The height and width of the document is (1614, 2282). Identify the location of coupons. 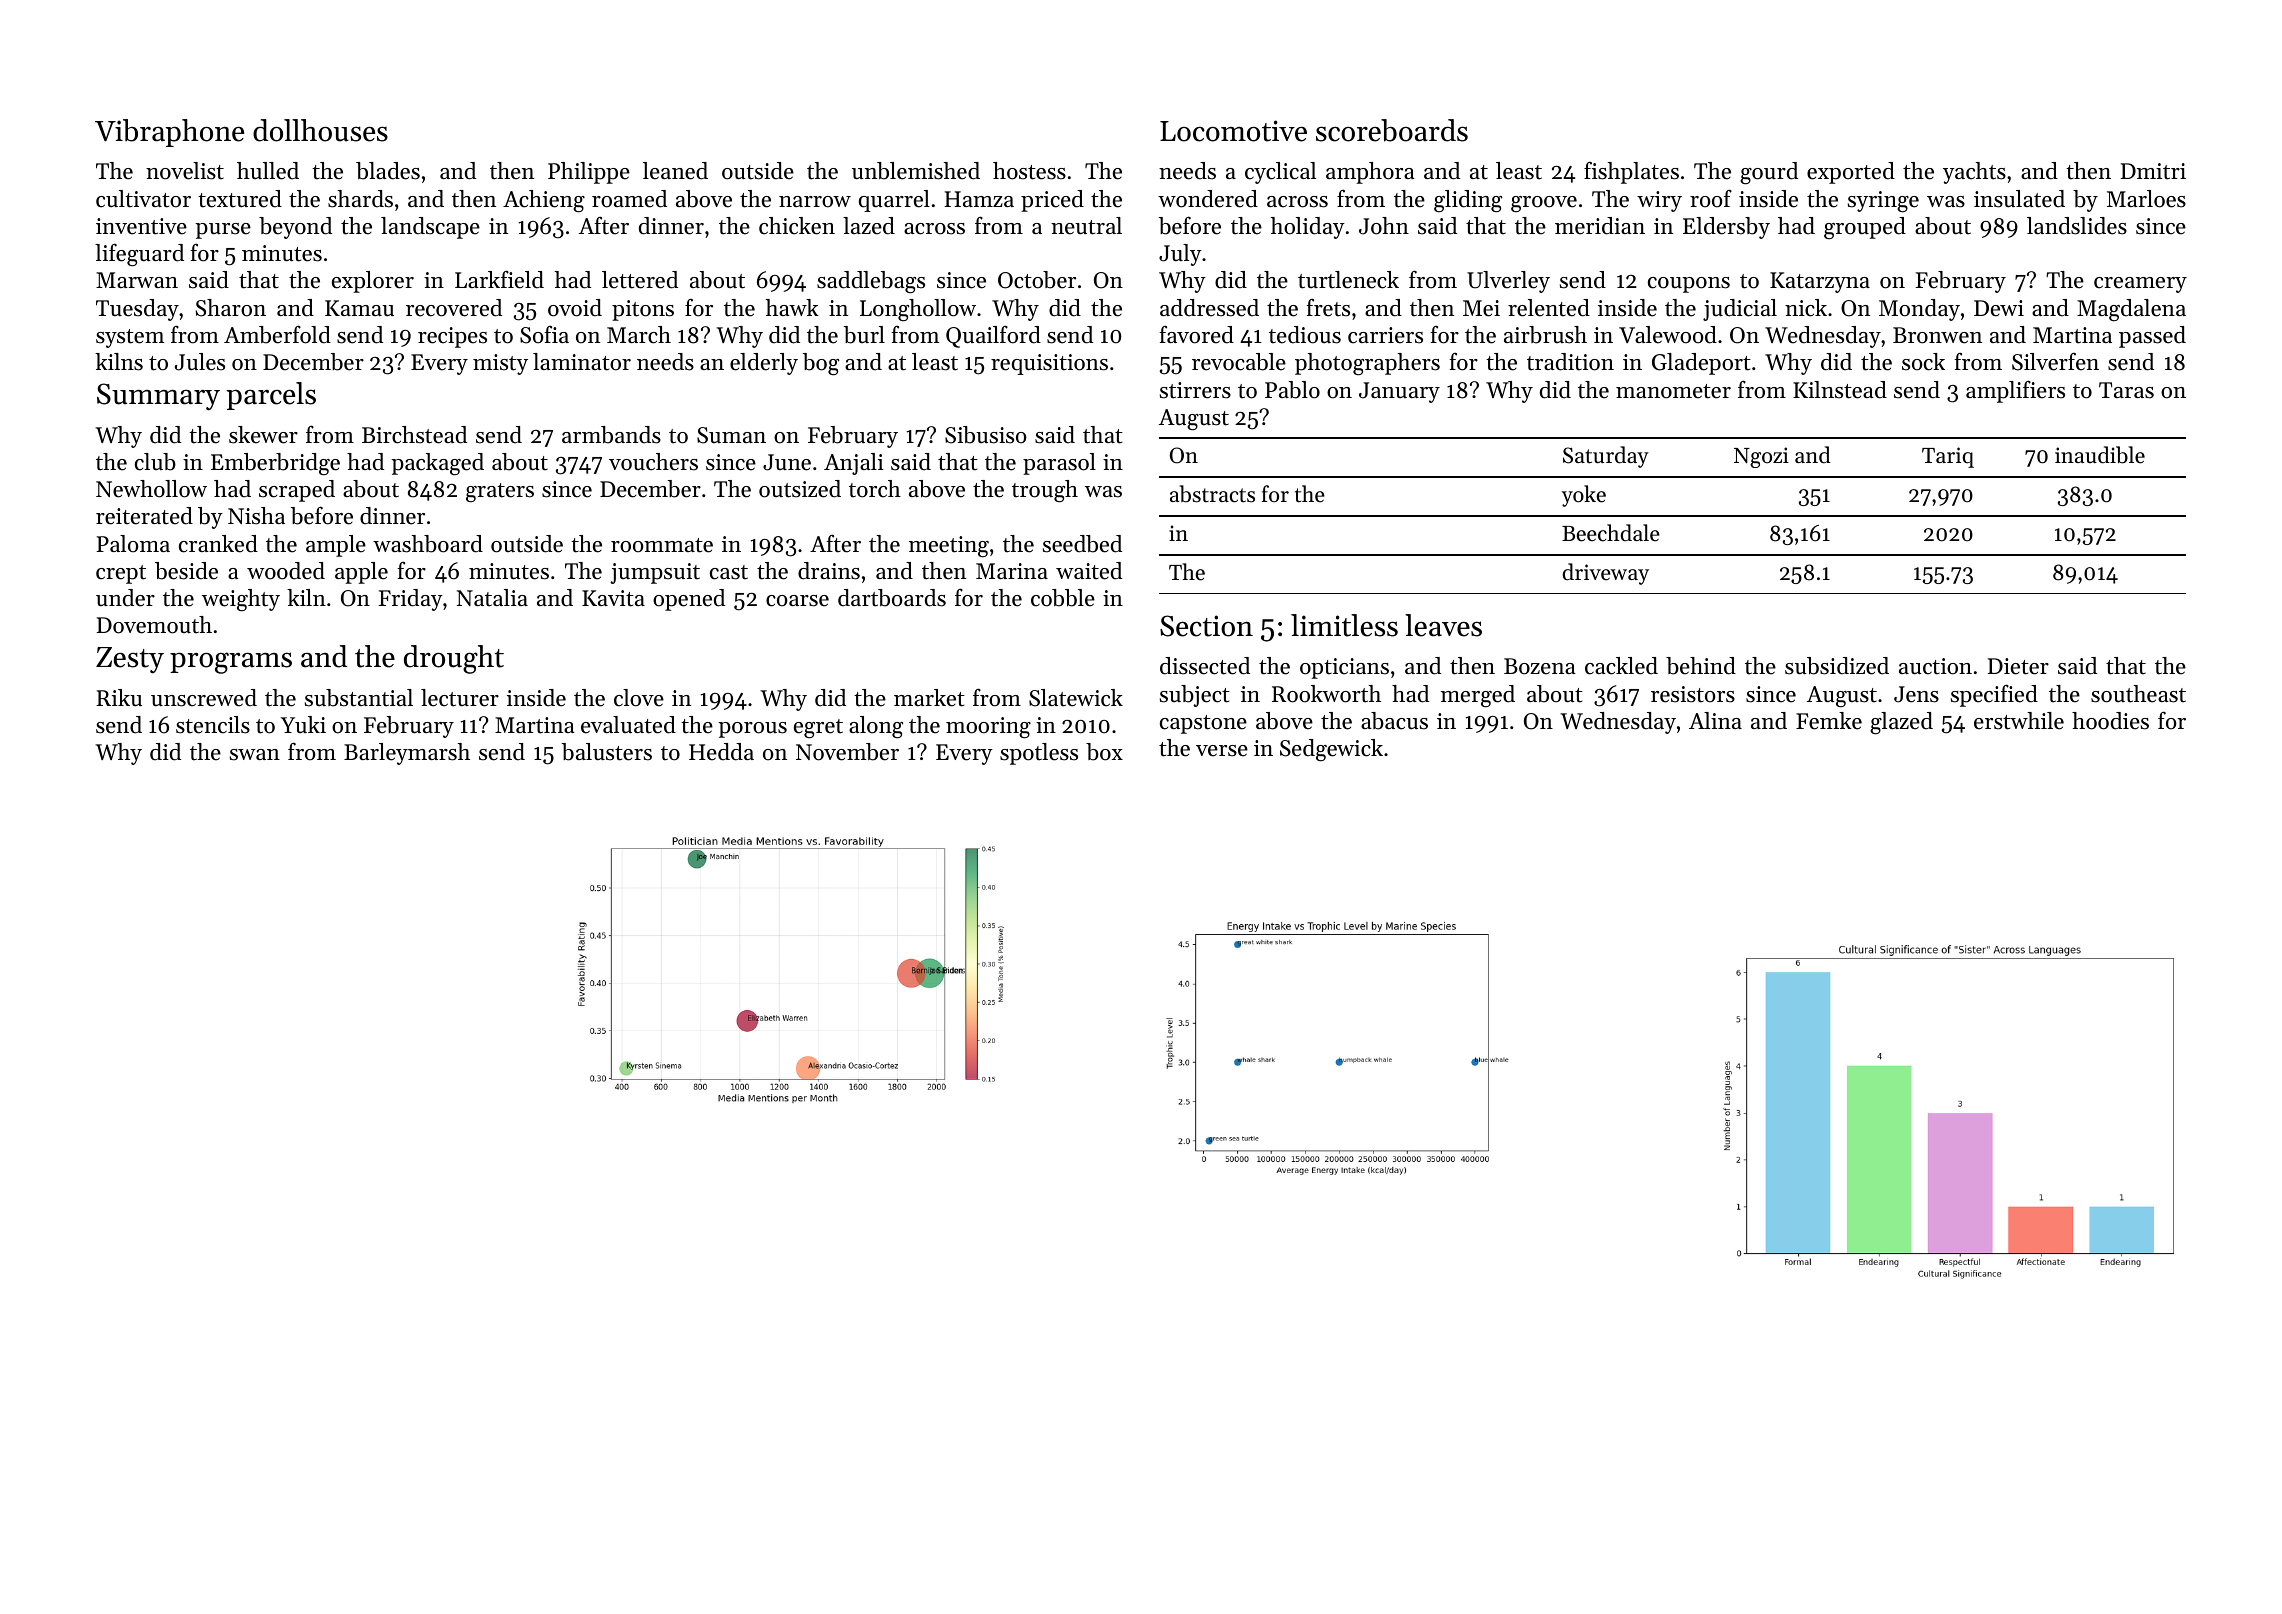
(1689, 285).
